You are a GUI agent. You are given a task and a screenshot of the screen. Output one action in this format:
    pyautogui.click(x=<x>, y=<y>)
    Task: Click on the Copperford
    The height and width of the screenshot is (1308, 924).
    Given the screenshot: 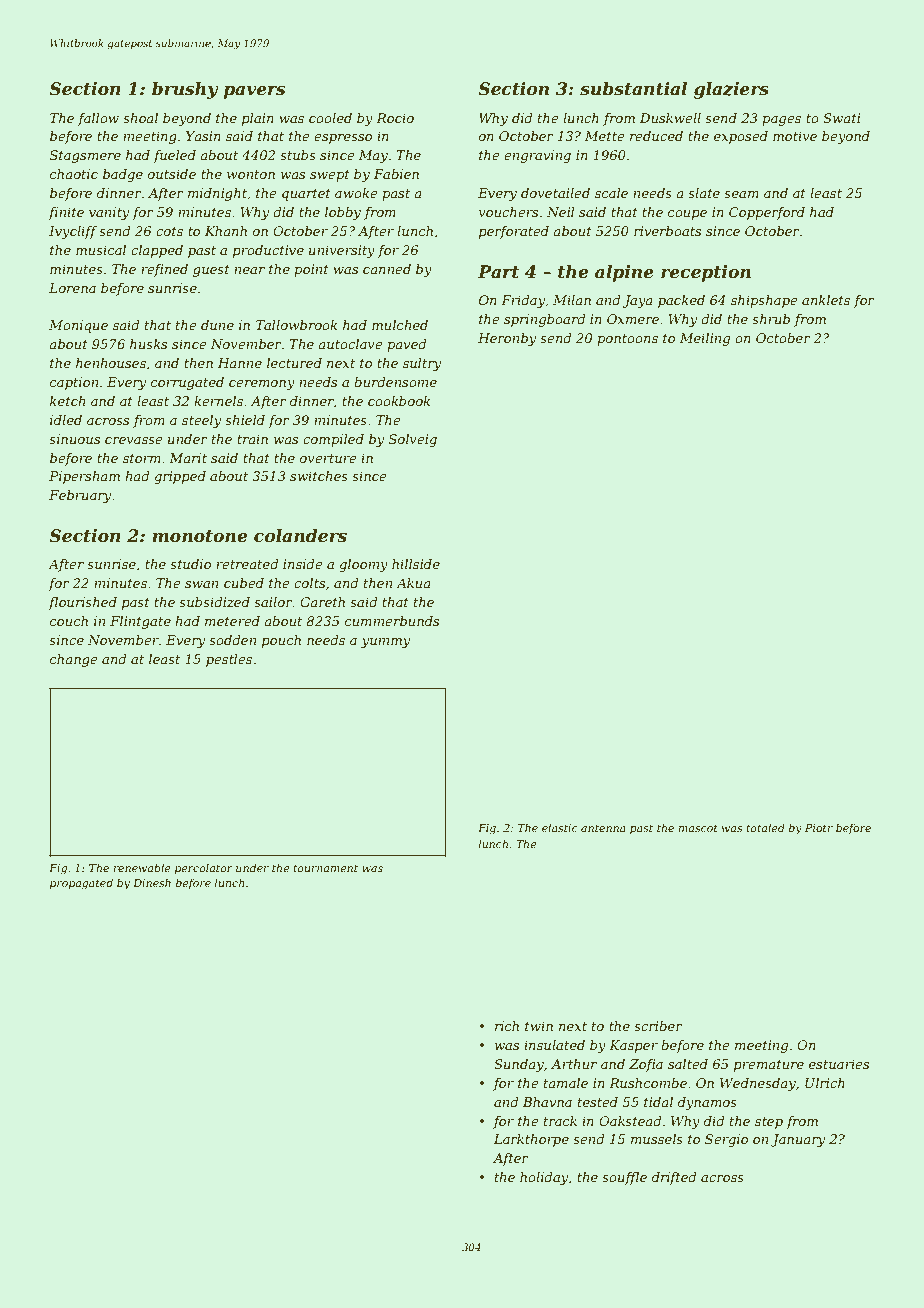 What is the action you would take?
    pyautogui.click(x=767, y=213)
